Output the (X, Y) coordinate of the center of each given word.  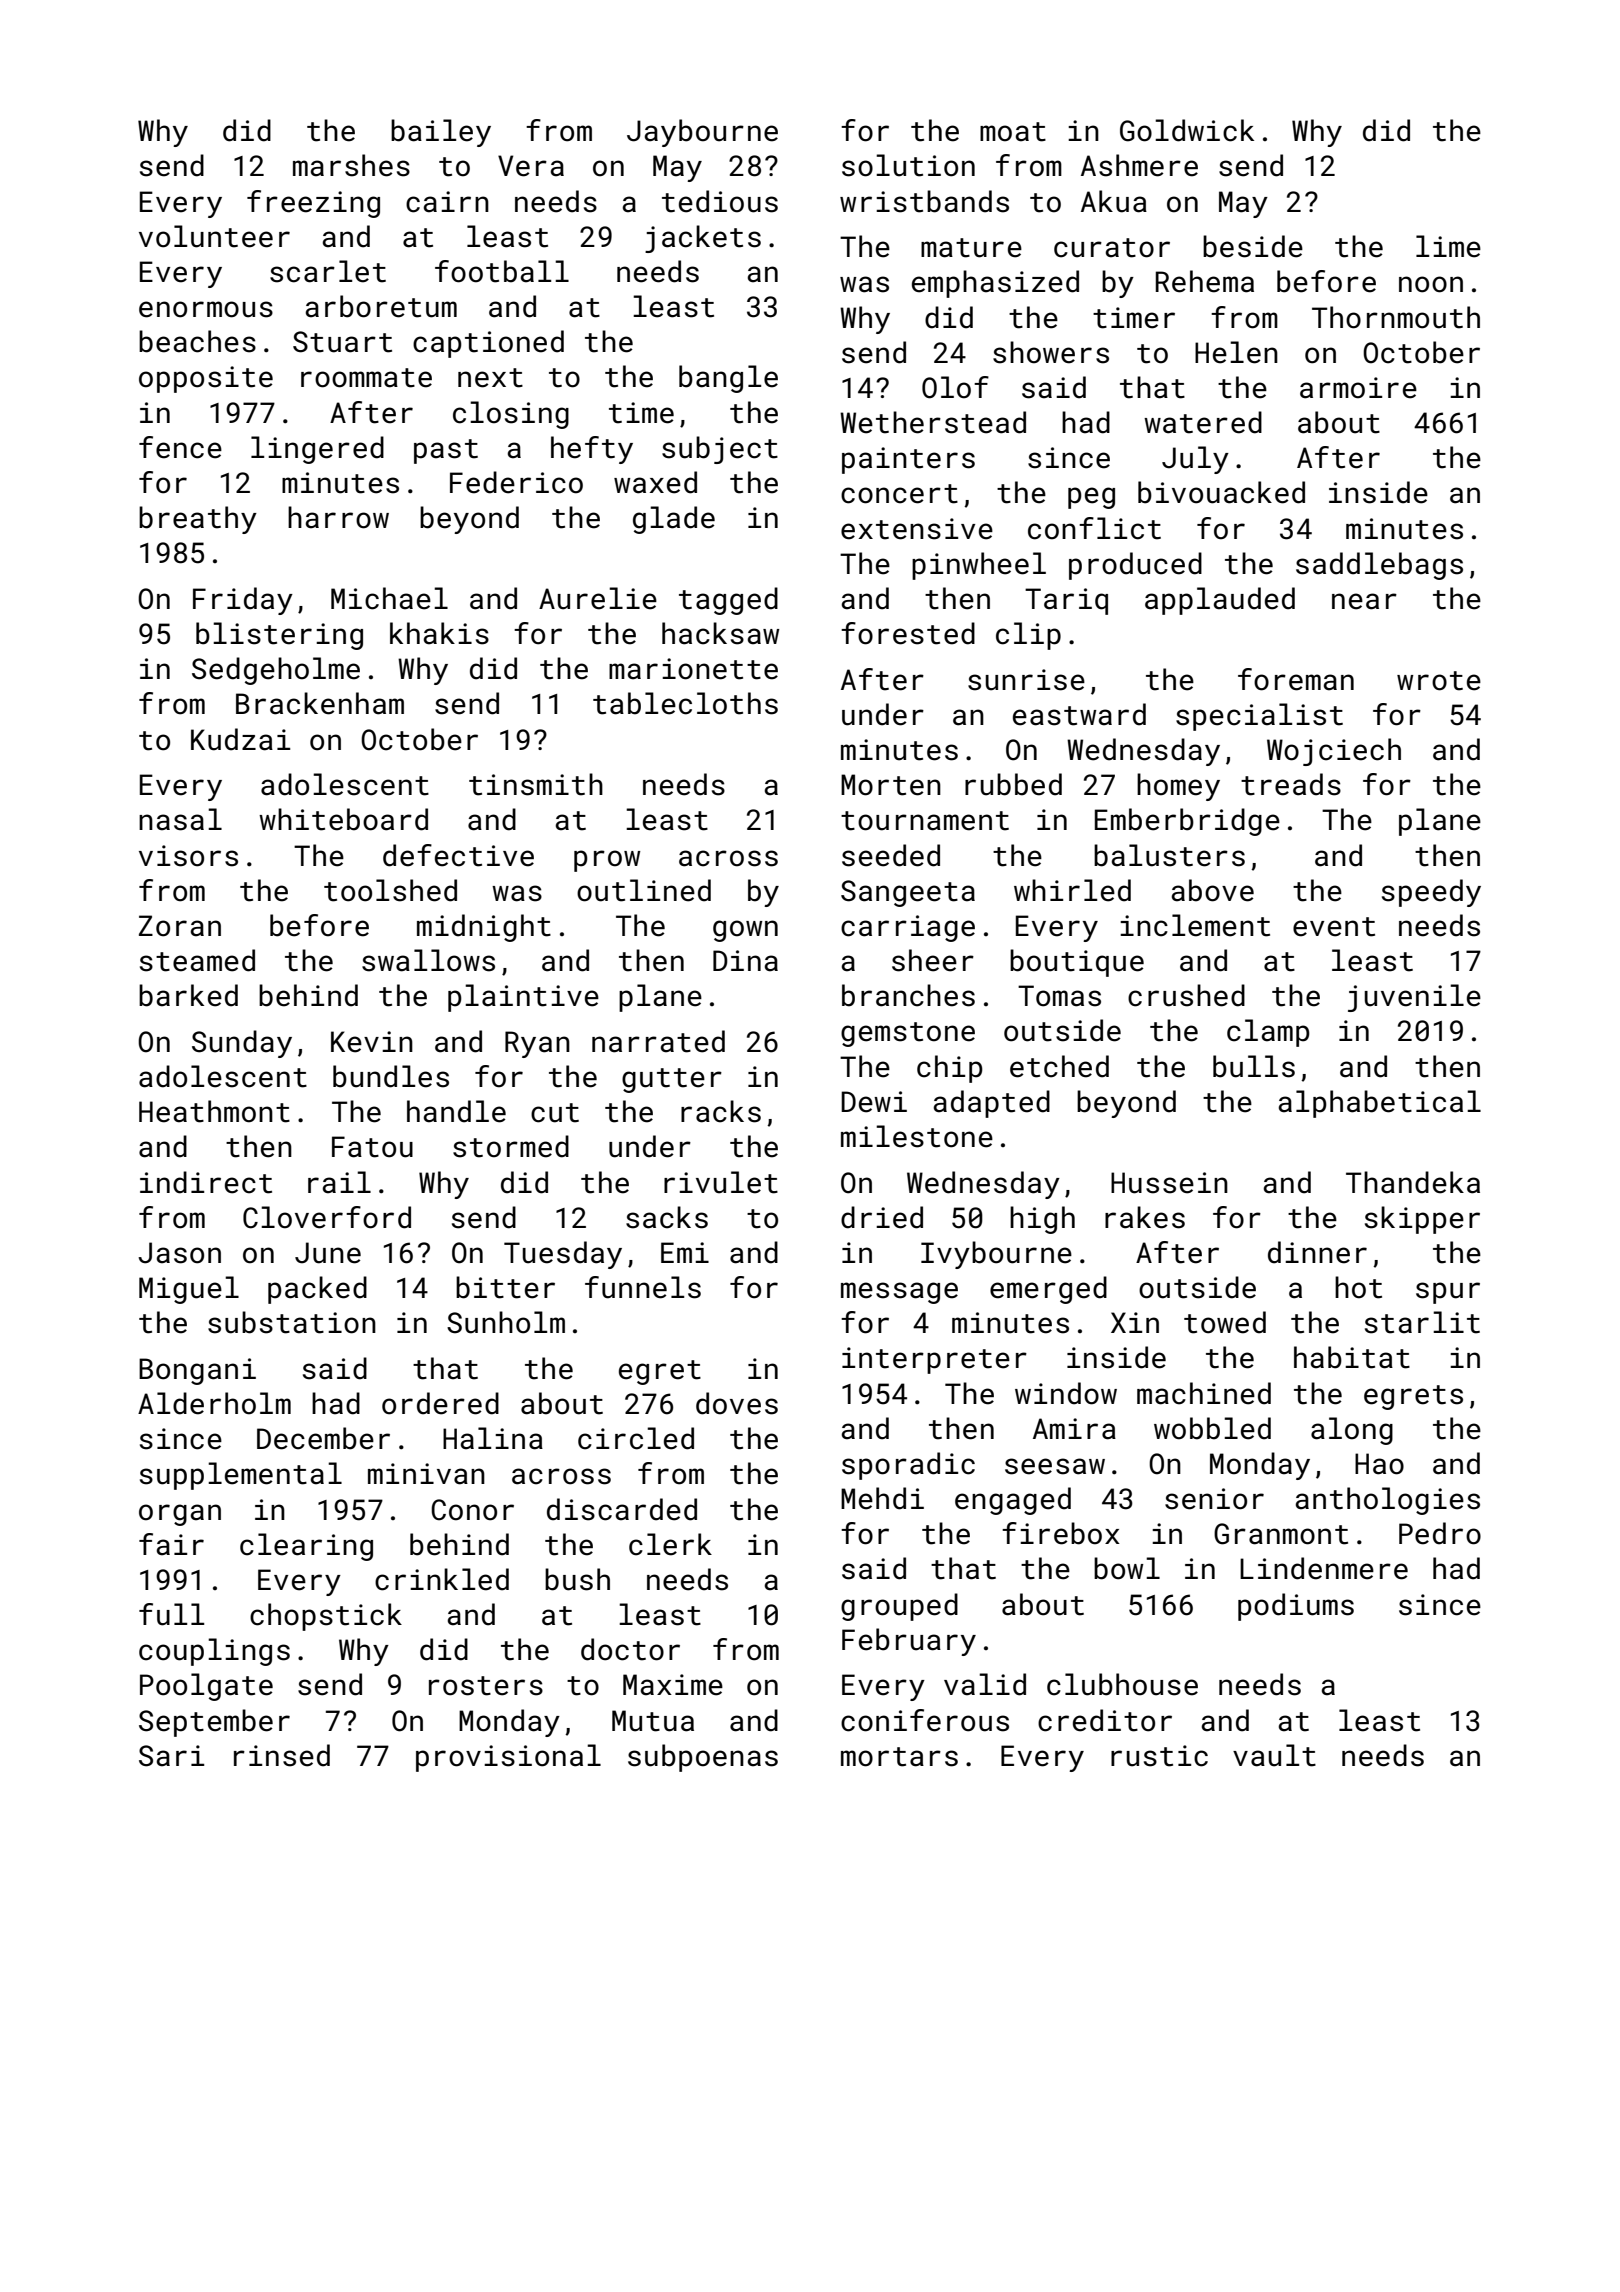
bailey (441, 133)
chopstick (326, 1617)
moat (1013, 132)
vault (1274, 1755)
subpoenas (703, 1758)
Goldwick (1187, 130)
